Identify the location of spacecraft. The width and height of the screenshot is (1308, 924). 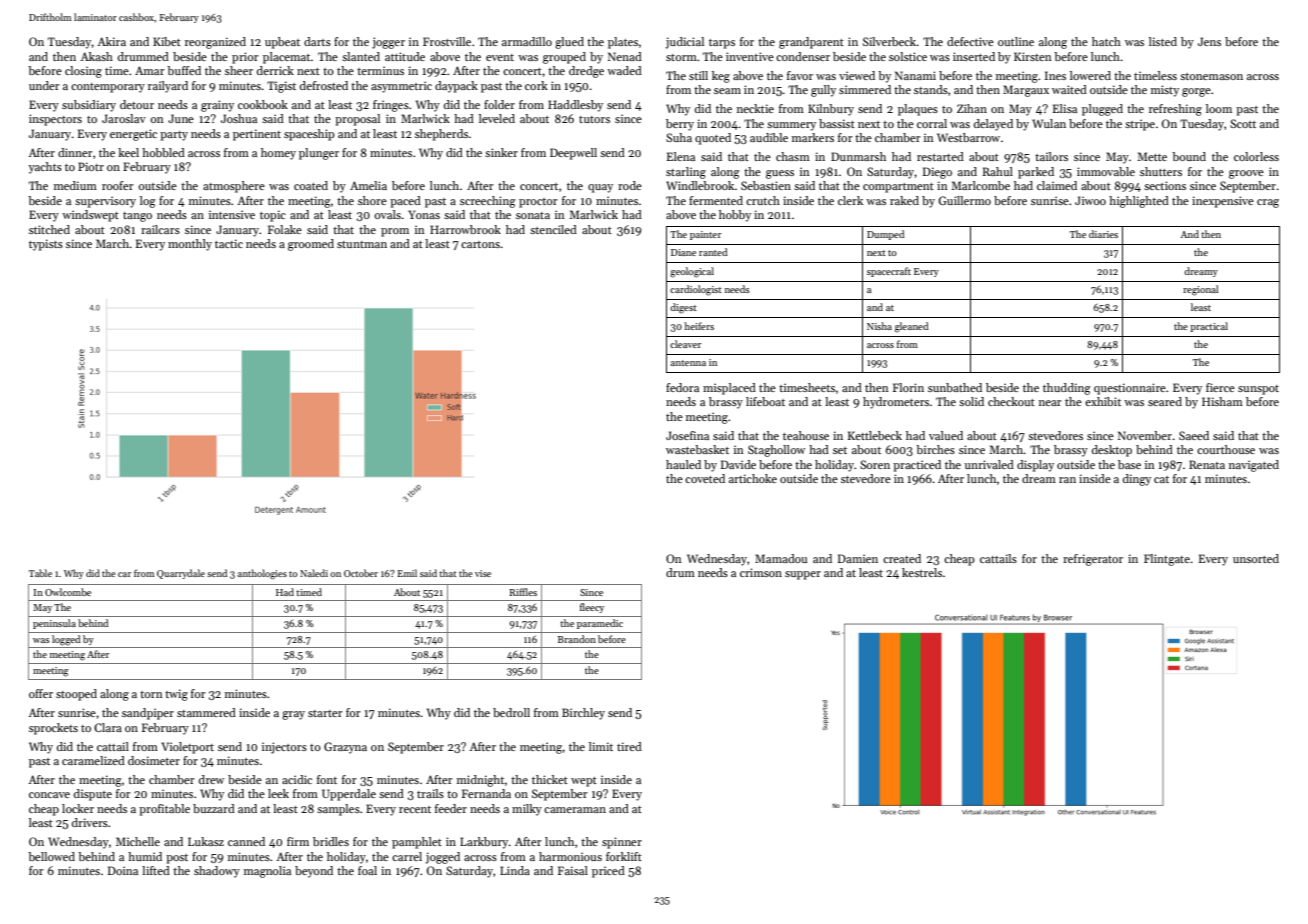
(889, 272).
